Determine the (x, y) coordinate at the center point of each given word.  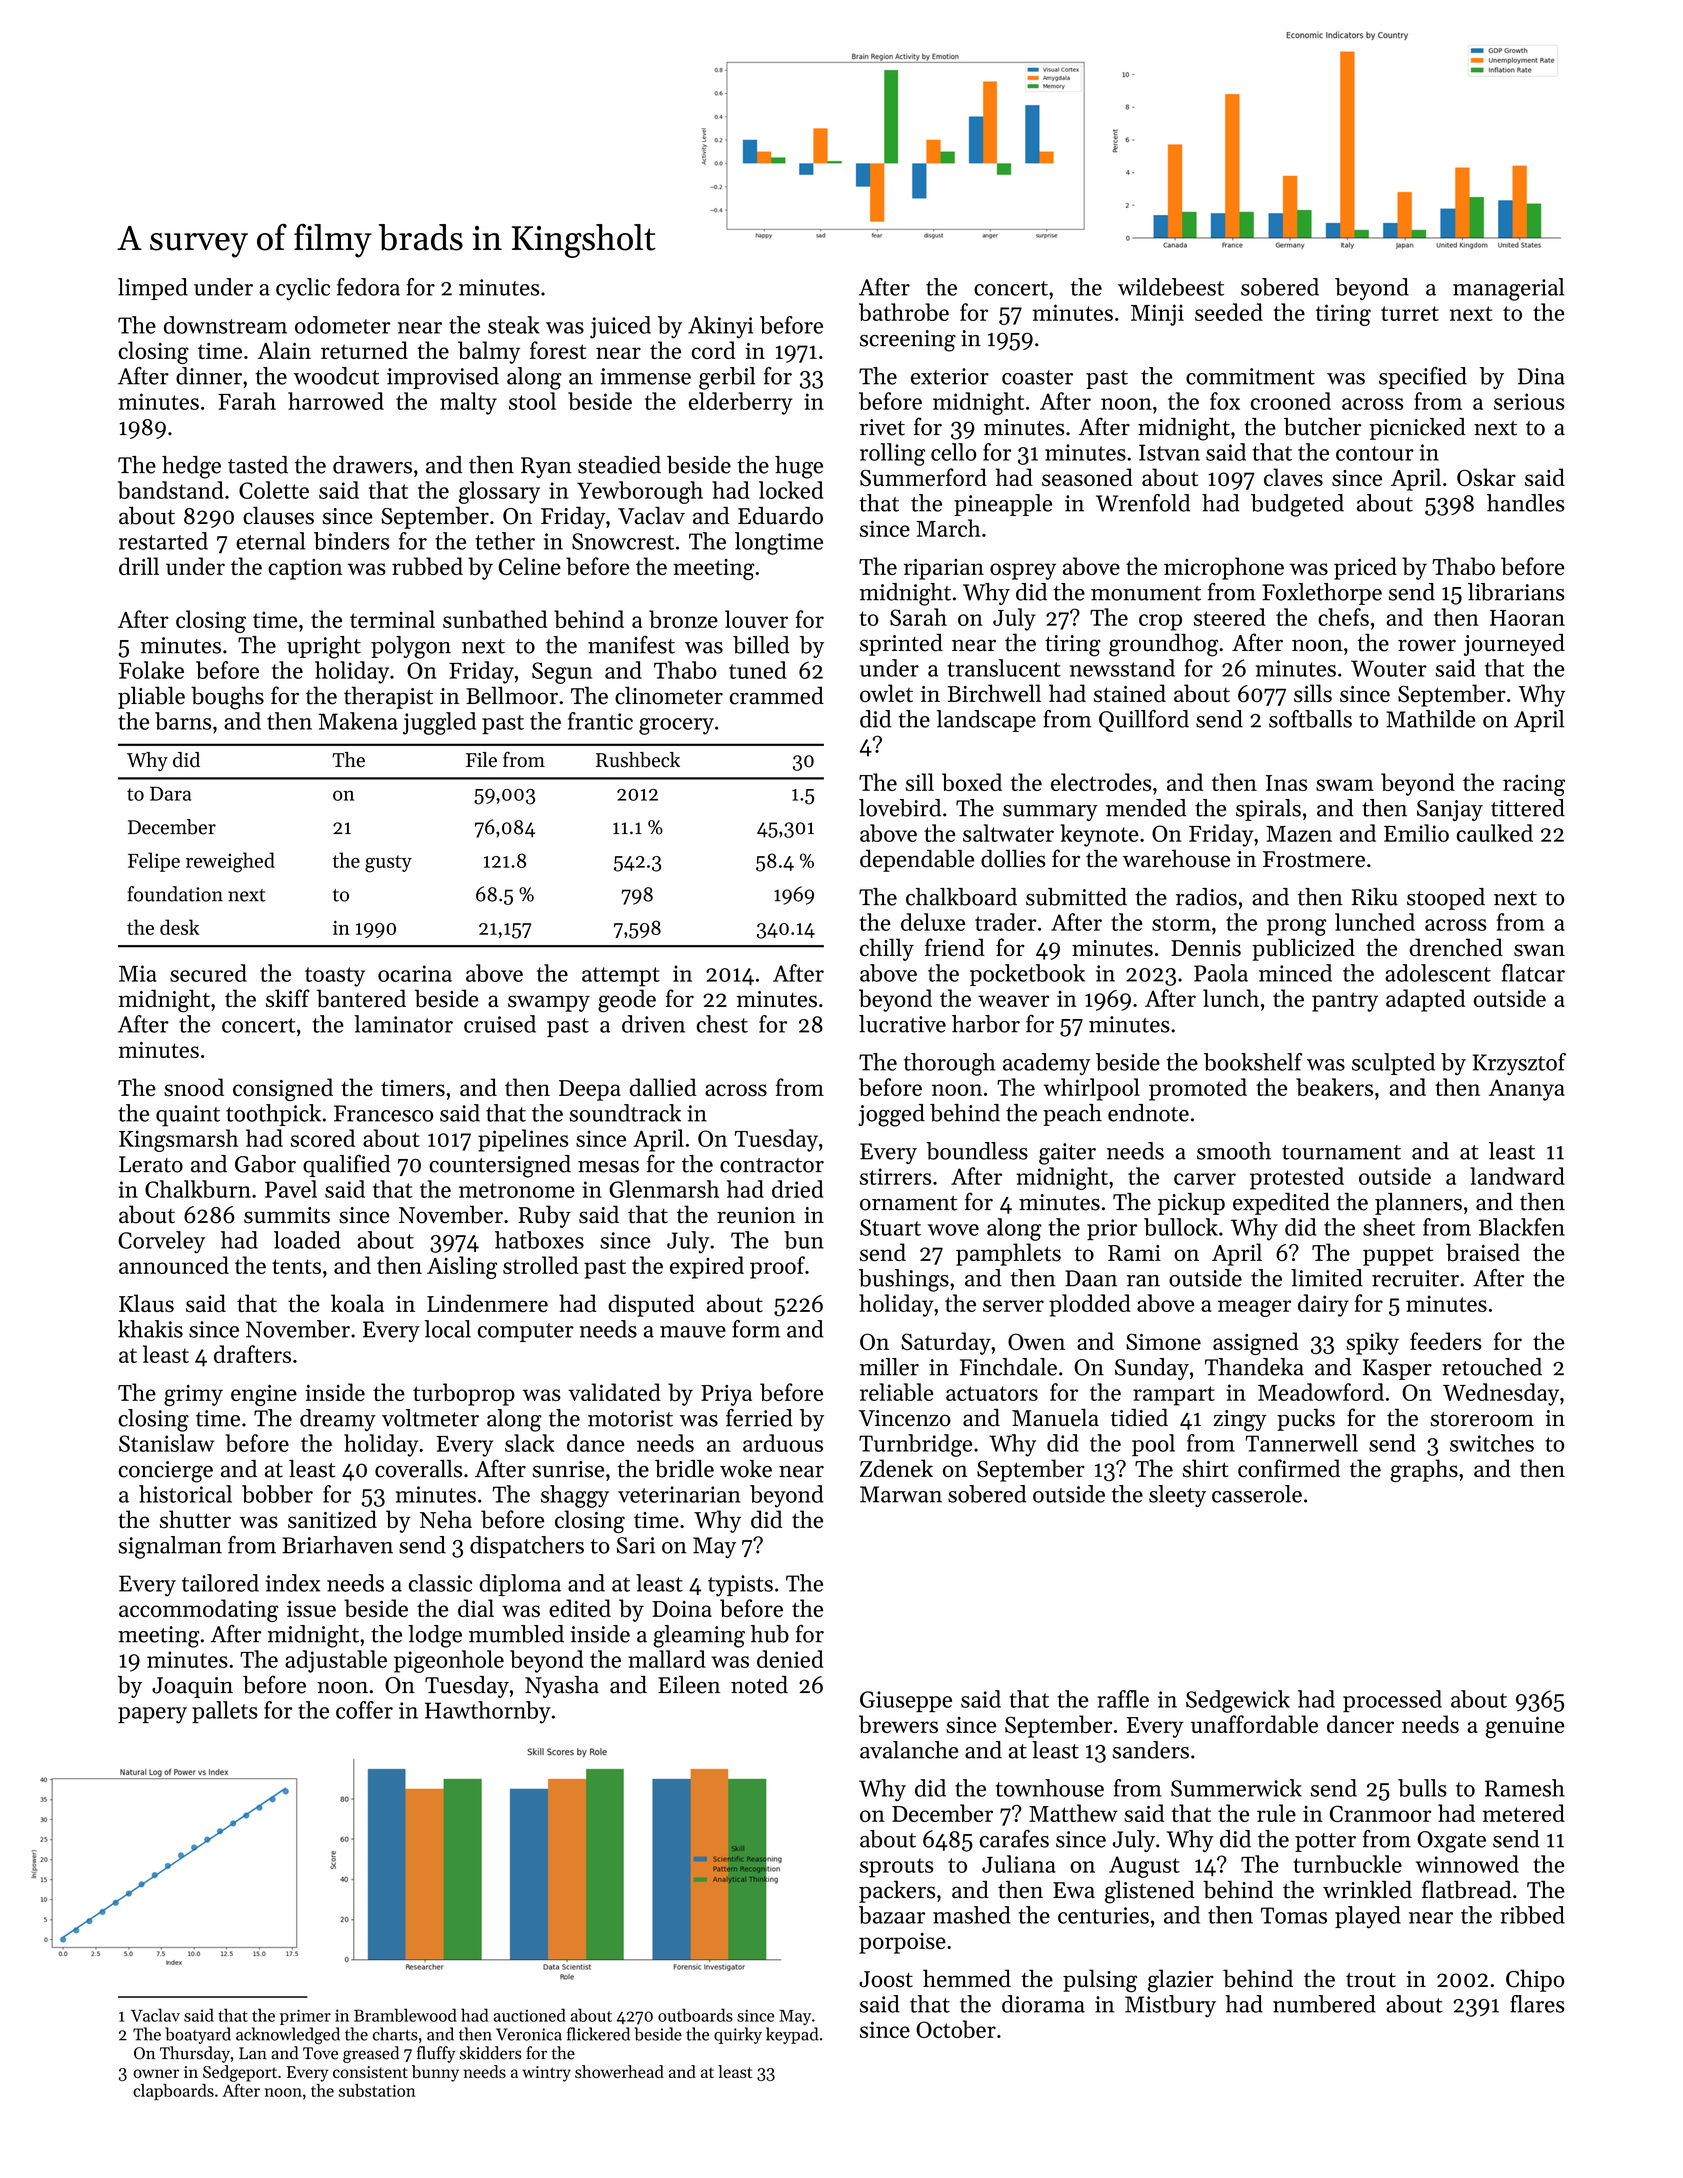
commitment (1250, 376)
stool (532, 401)
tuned (758, 670)
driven (653, 1024)
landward (1517, 1176)
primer (305, 2017)
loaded (307, 1240)
